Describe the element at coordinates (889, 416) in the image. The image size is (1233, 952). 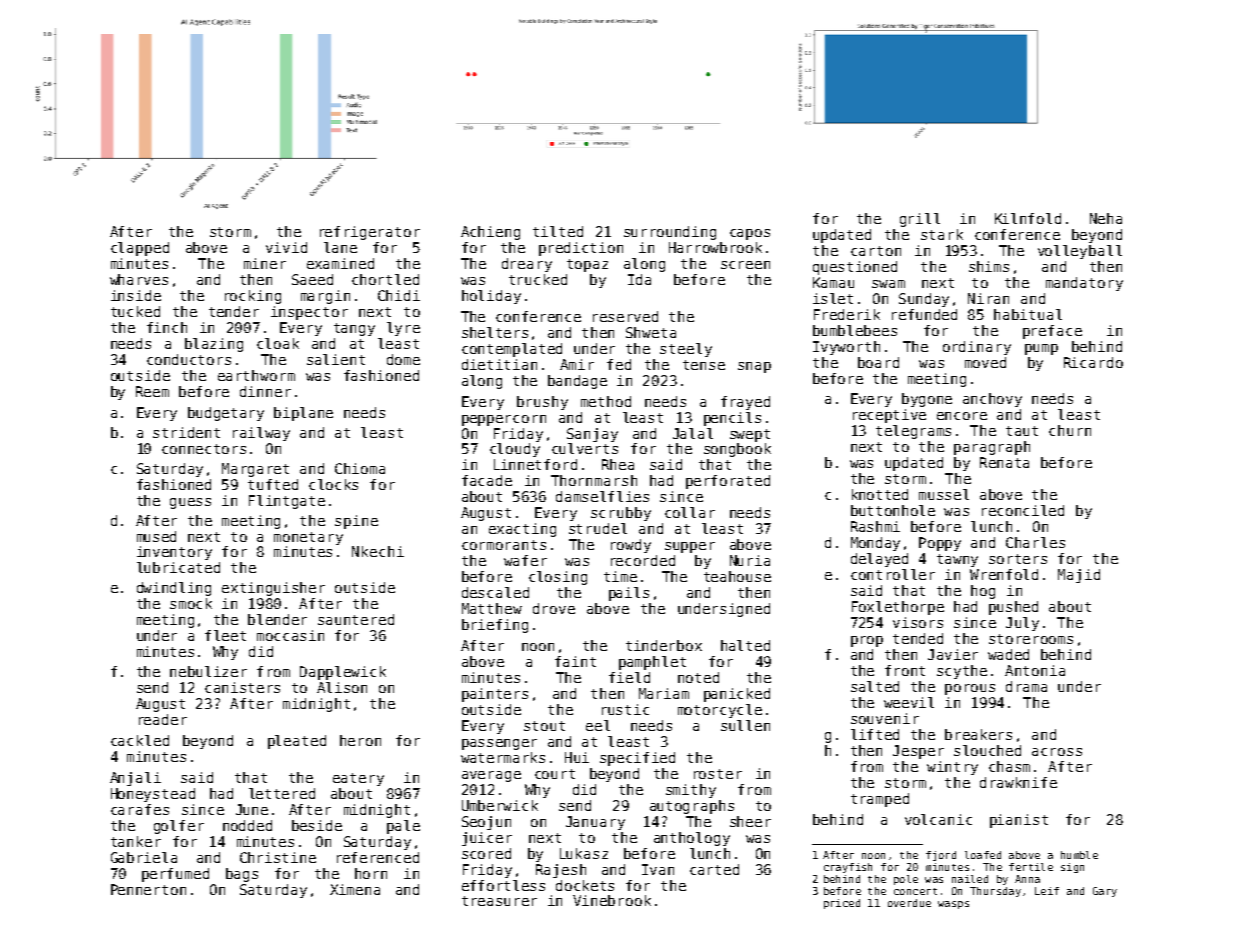
I see `receptive` at that location.
